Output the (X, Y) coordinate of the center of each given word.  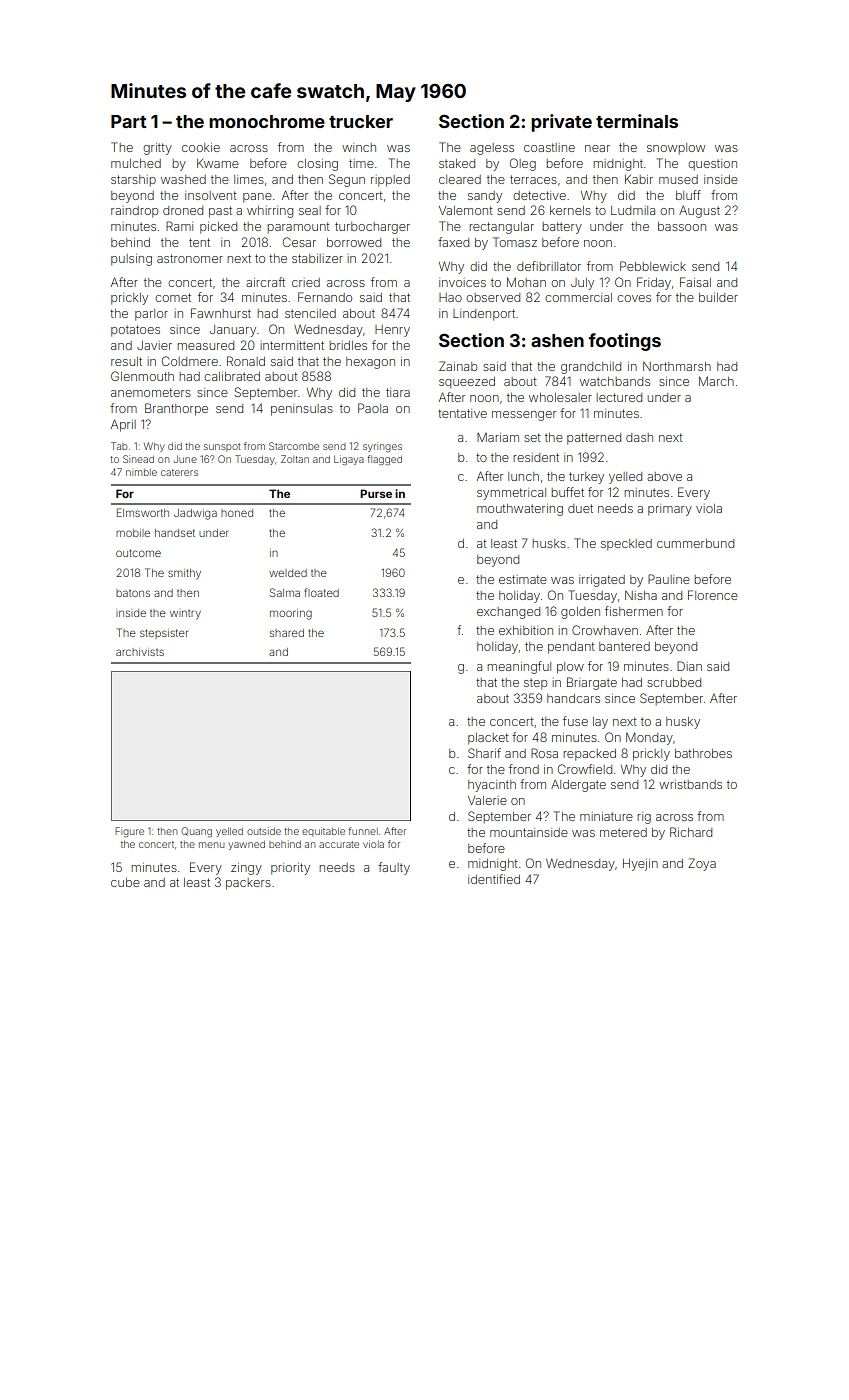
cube (125, 882)
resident (536, 457)
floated (322, 592)
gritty (157, 149)
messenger (524, 416)
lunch (523, 476)
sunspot (222, 447)
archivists (140, 652)
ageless (492, 149)
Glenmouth (142, 376)
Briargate (592, 683)
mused (678, 179)
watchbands (615, 381)
